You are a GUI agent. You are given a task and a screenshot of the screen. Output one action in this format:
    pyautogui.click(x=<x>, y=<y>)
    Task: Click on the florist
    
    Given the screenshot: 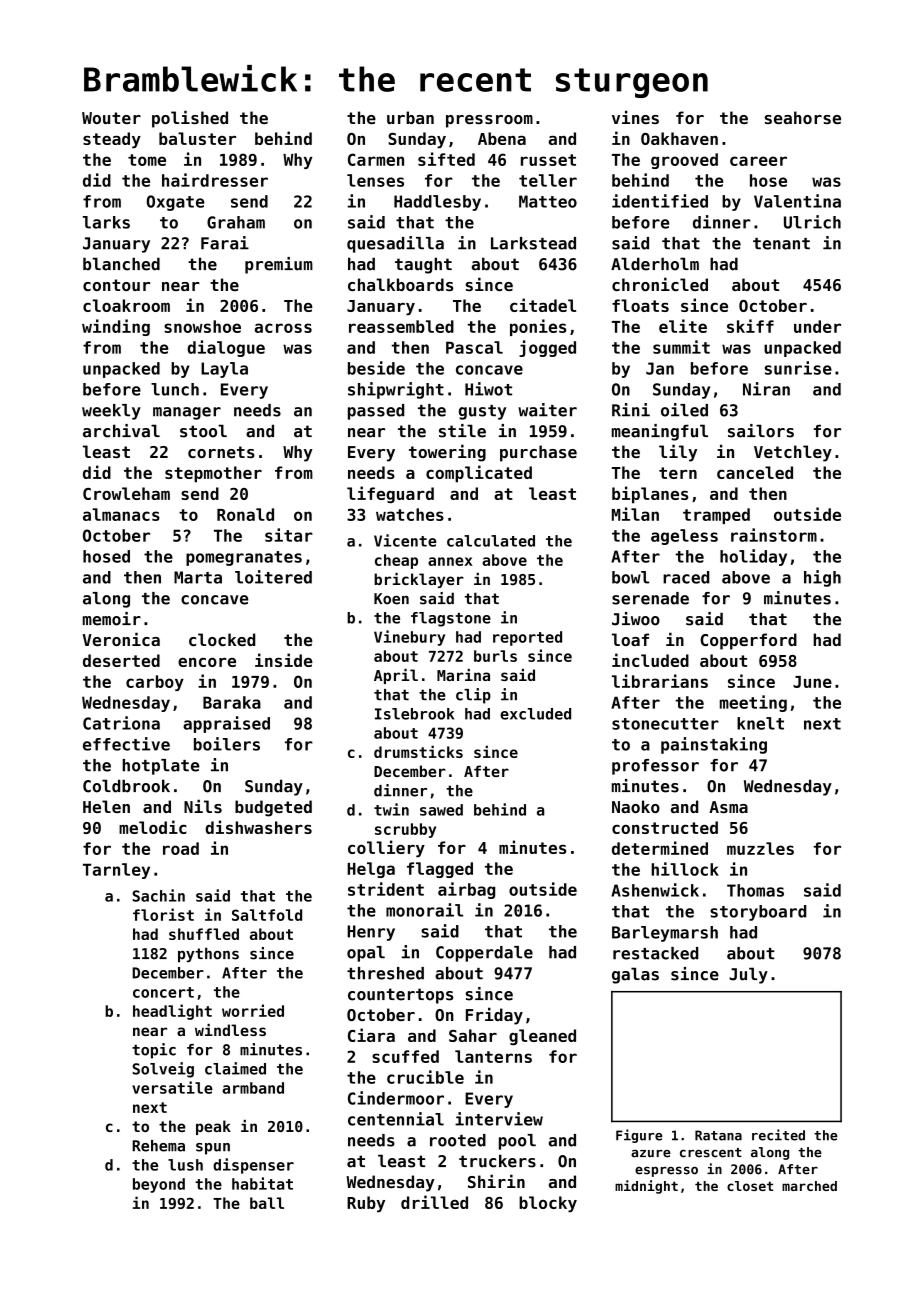 What is the action you would take?
    pyautogui.click(x=163, y=914)
